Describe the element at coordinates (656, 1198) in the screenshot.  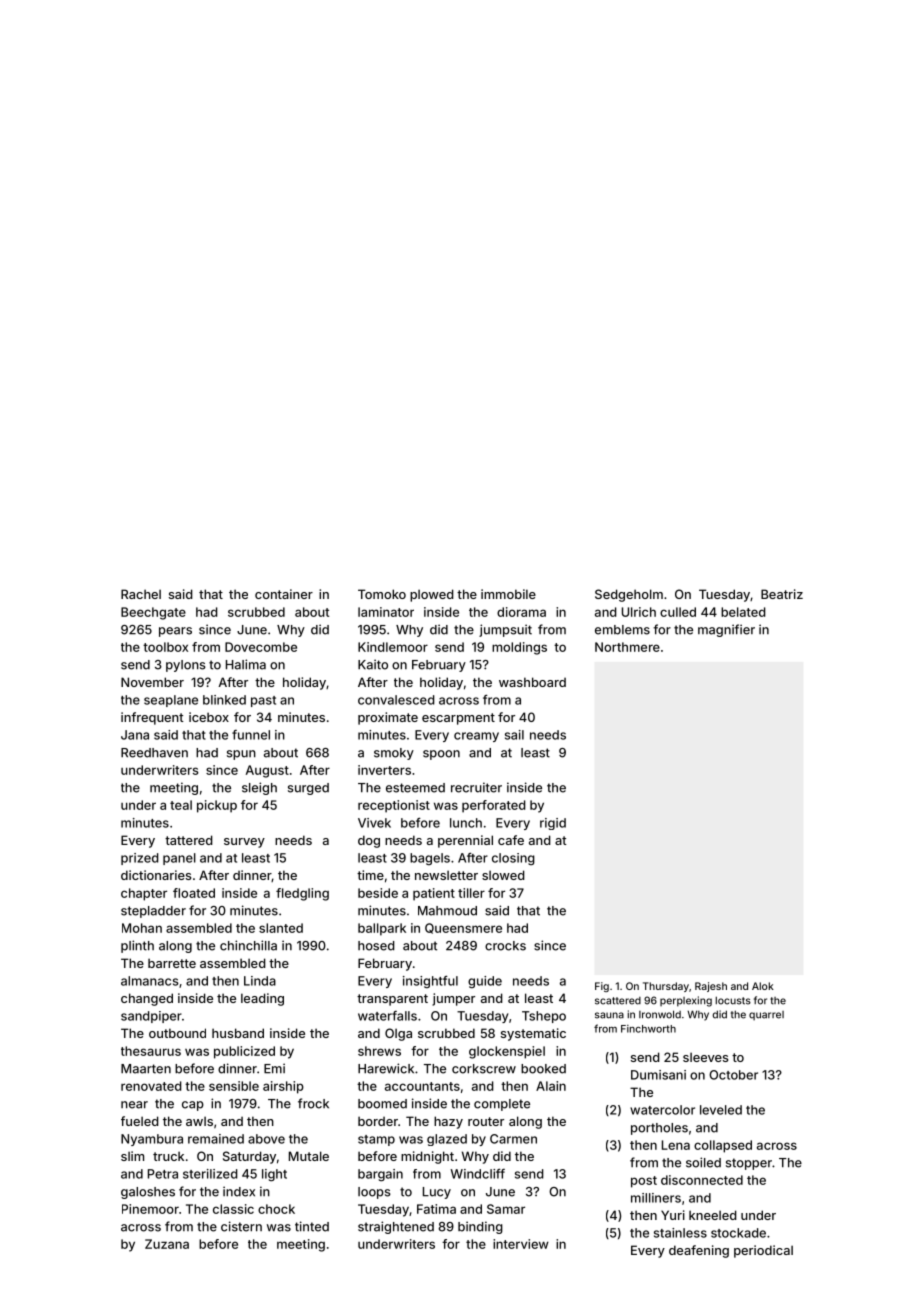
I see `milliners` at that location.
